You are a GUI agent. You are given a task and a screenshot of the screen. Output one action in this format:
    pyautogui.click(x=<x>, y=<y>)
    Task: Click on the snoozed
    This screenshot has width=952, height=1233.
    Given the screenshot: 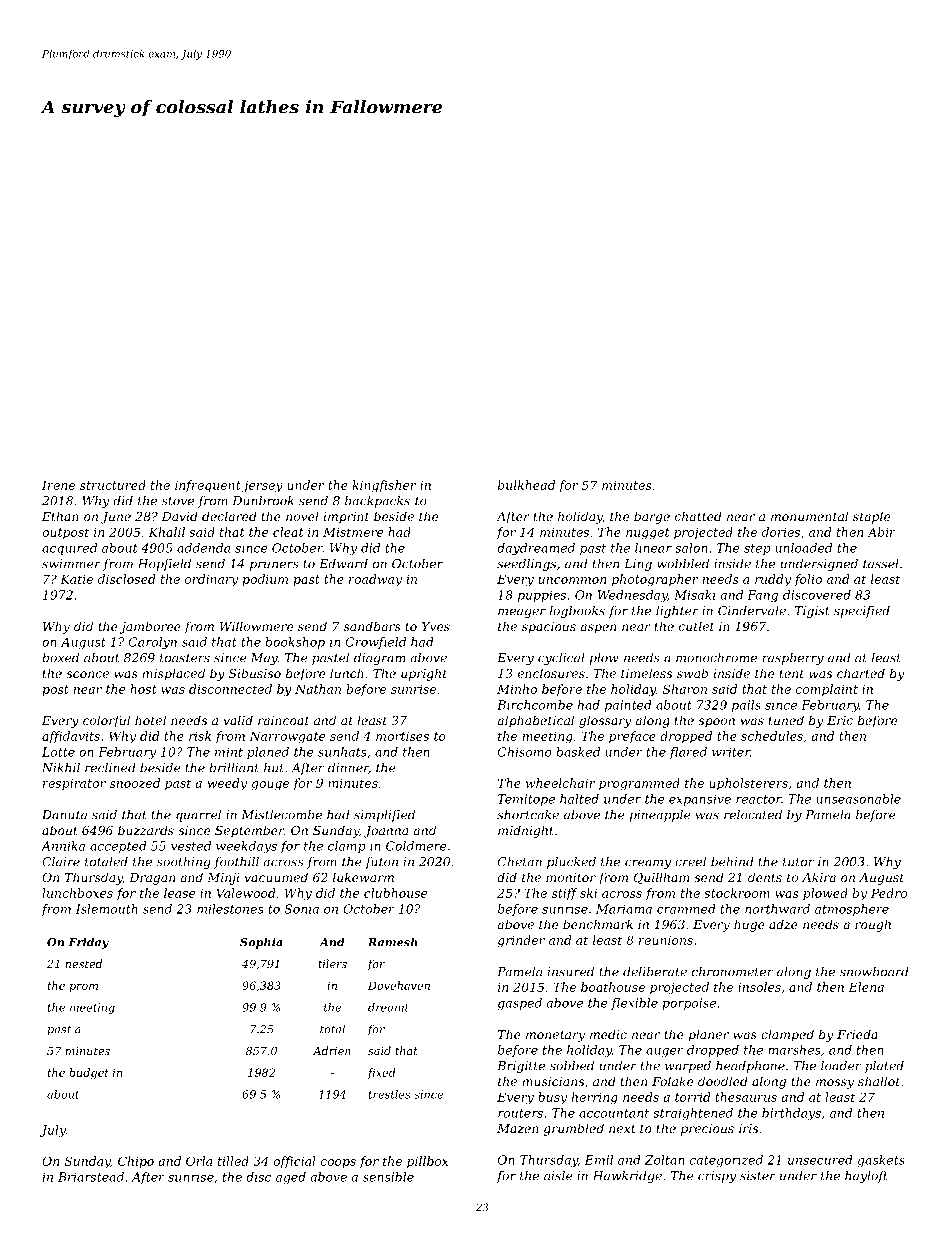 What is the action you would take?
    pyautogui.click(x=135, y=783)
